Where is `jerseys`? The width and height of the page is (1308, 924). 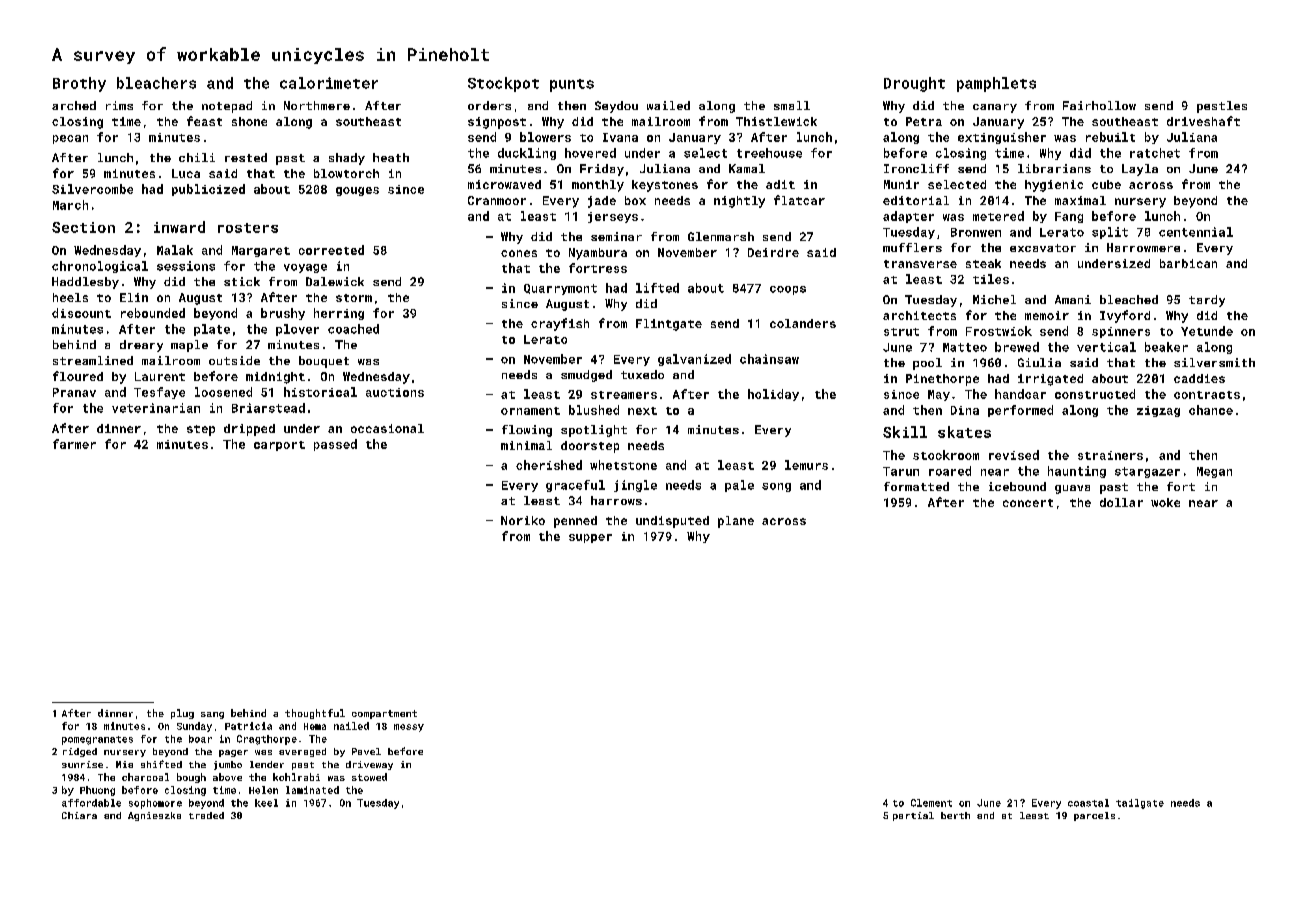
jerseys is located at coordinates (613, 217).
